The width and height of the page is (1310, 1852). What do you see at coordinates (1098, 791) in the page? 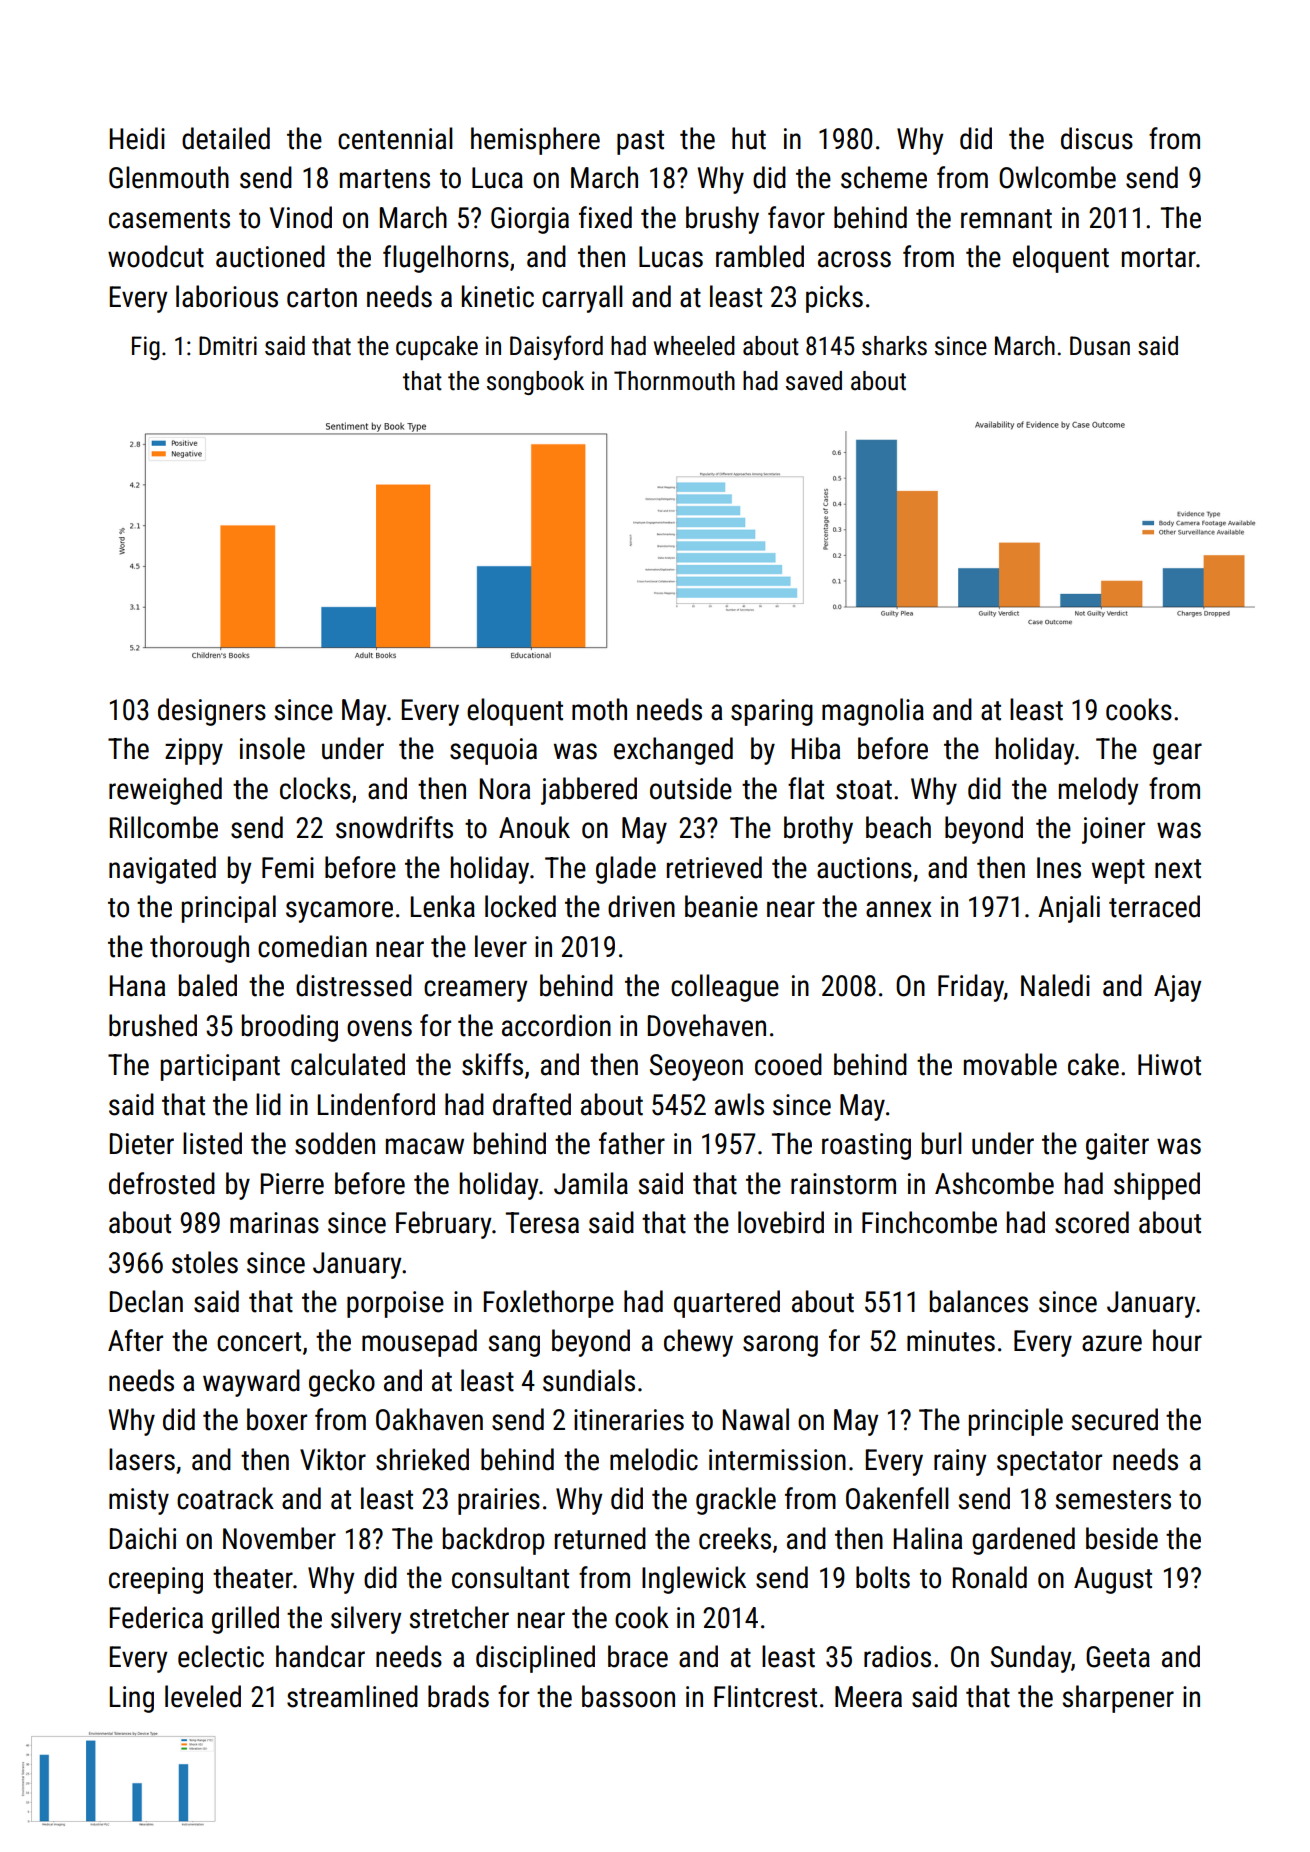
I see `melody` at bounding box center [1098, 791].
